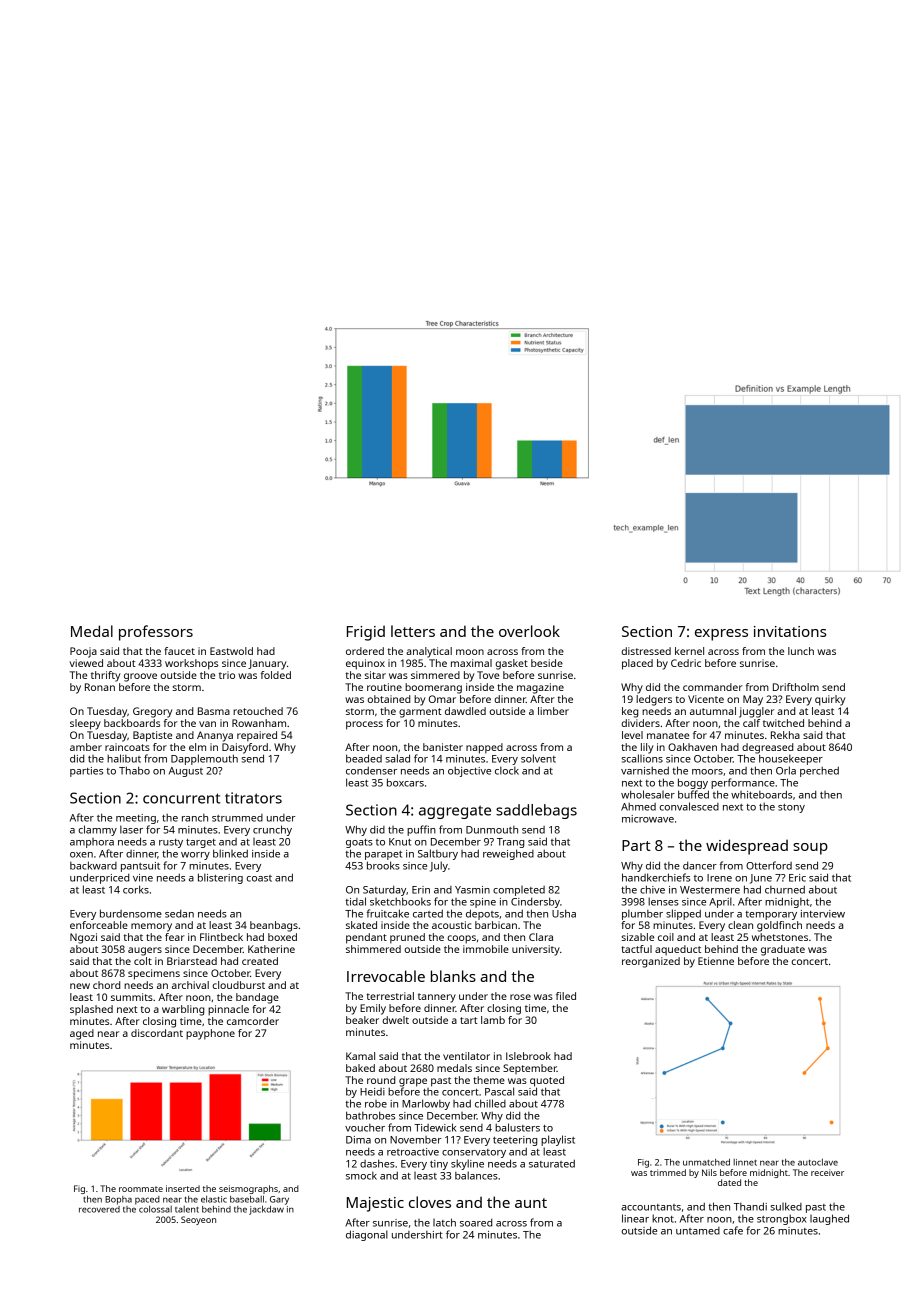 Image resolution: width=924 pixels, height=1308 pixels. What do you see at coordinates (810, 849) in the page?
I see `soup` at bounding box center [810, 849].
